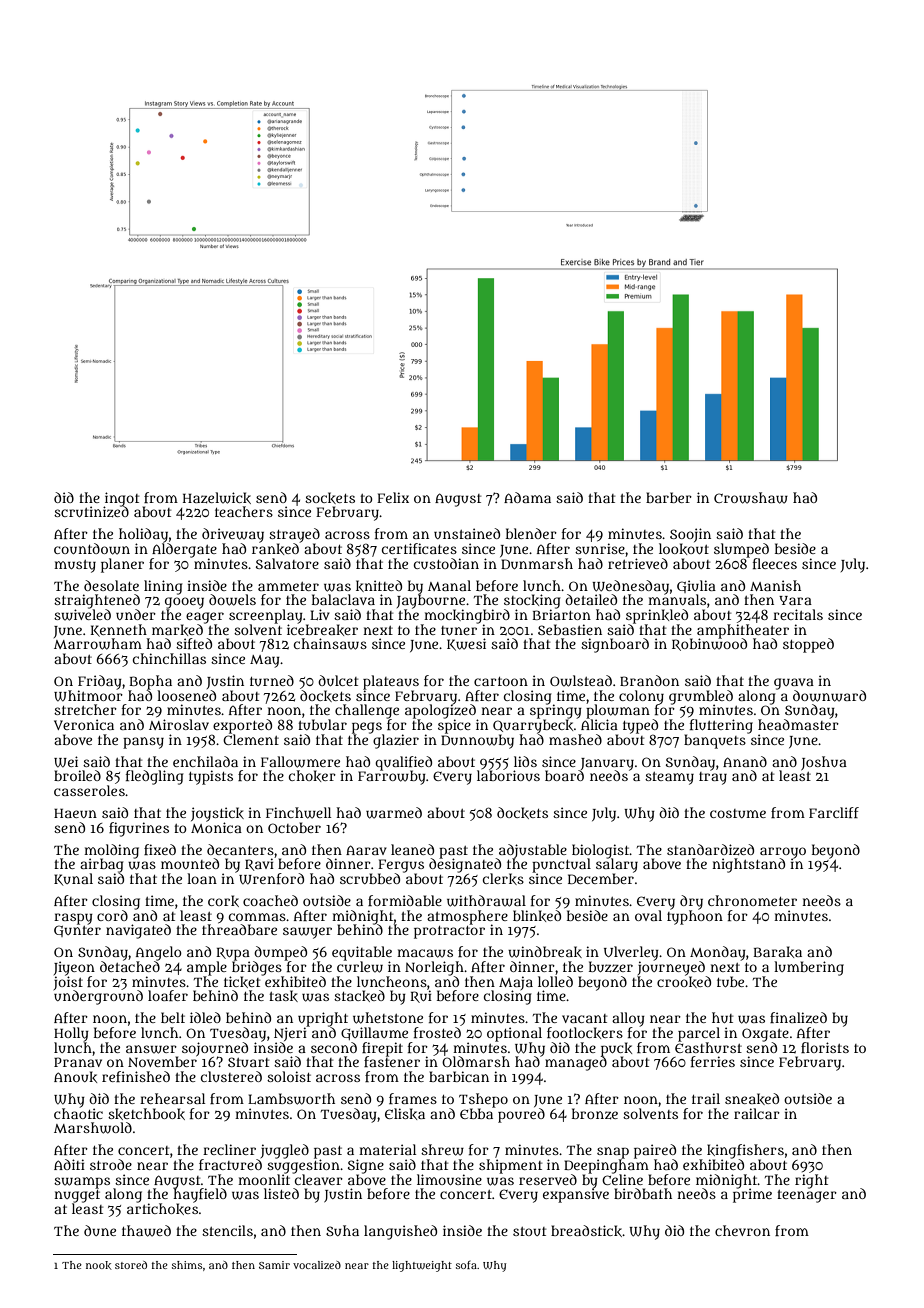 This screenshot has width=924, height=1308. Describe the element at coordinates (655, 1151) in the screenshot. I see `paired` at that location.
